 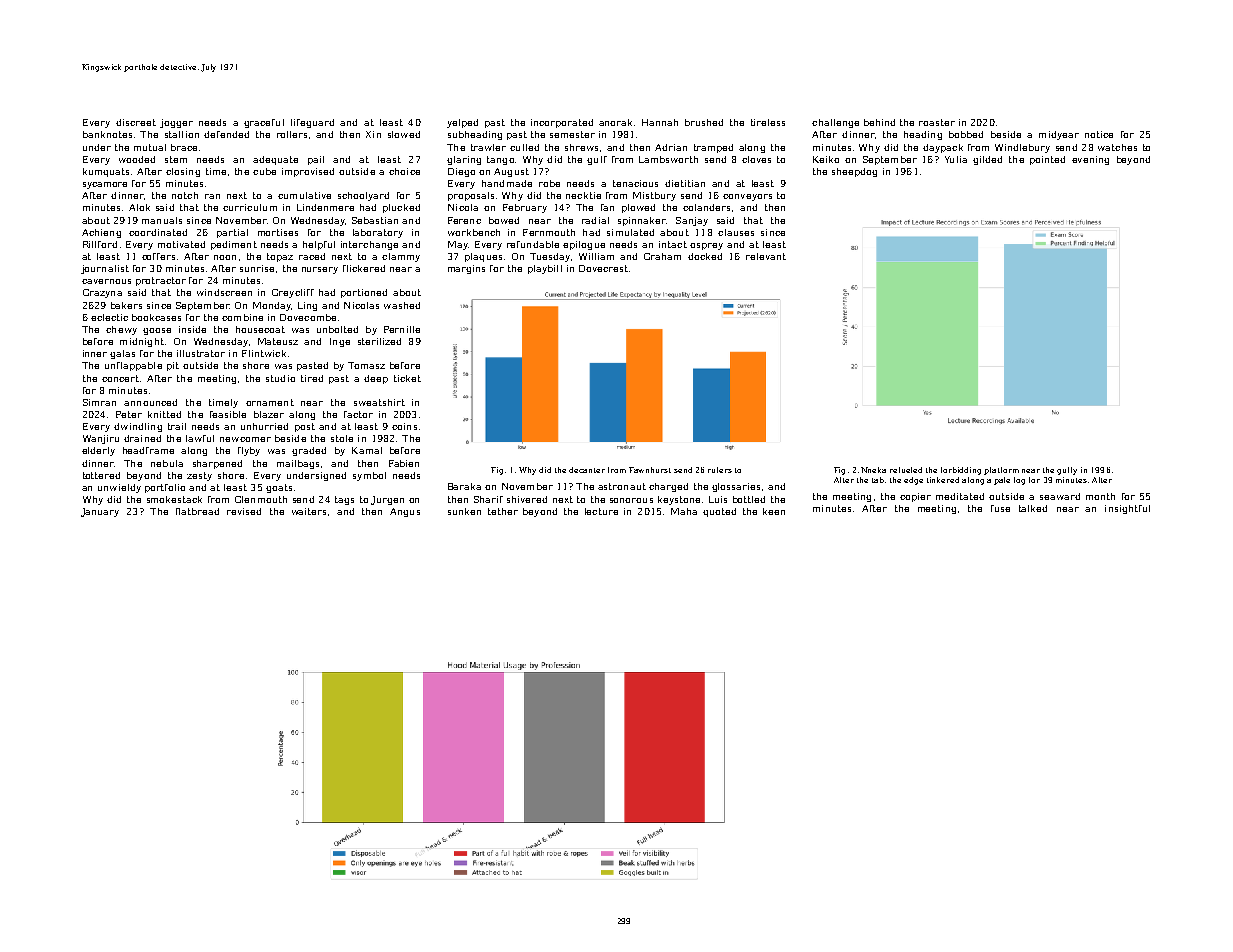 What do you see at coordinates (562, 123) in the image?
I see `incorporated` at bounding box center [562, 123].
